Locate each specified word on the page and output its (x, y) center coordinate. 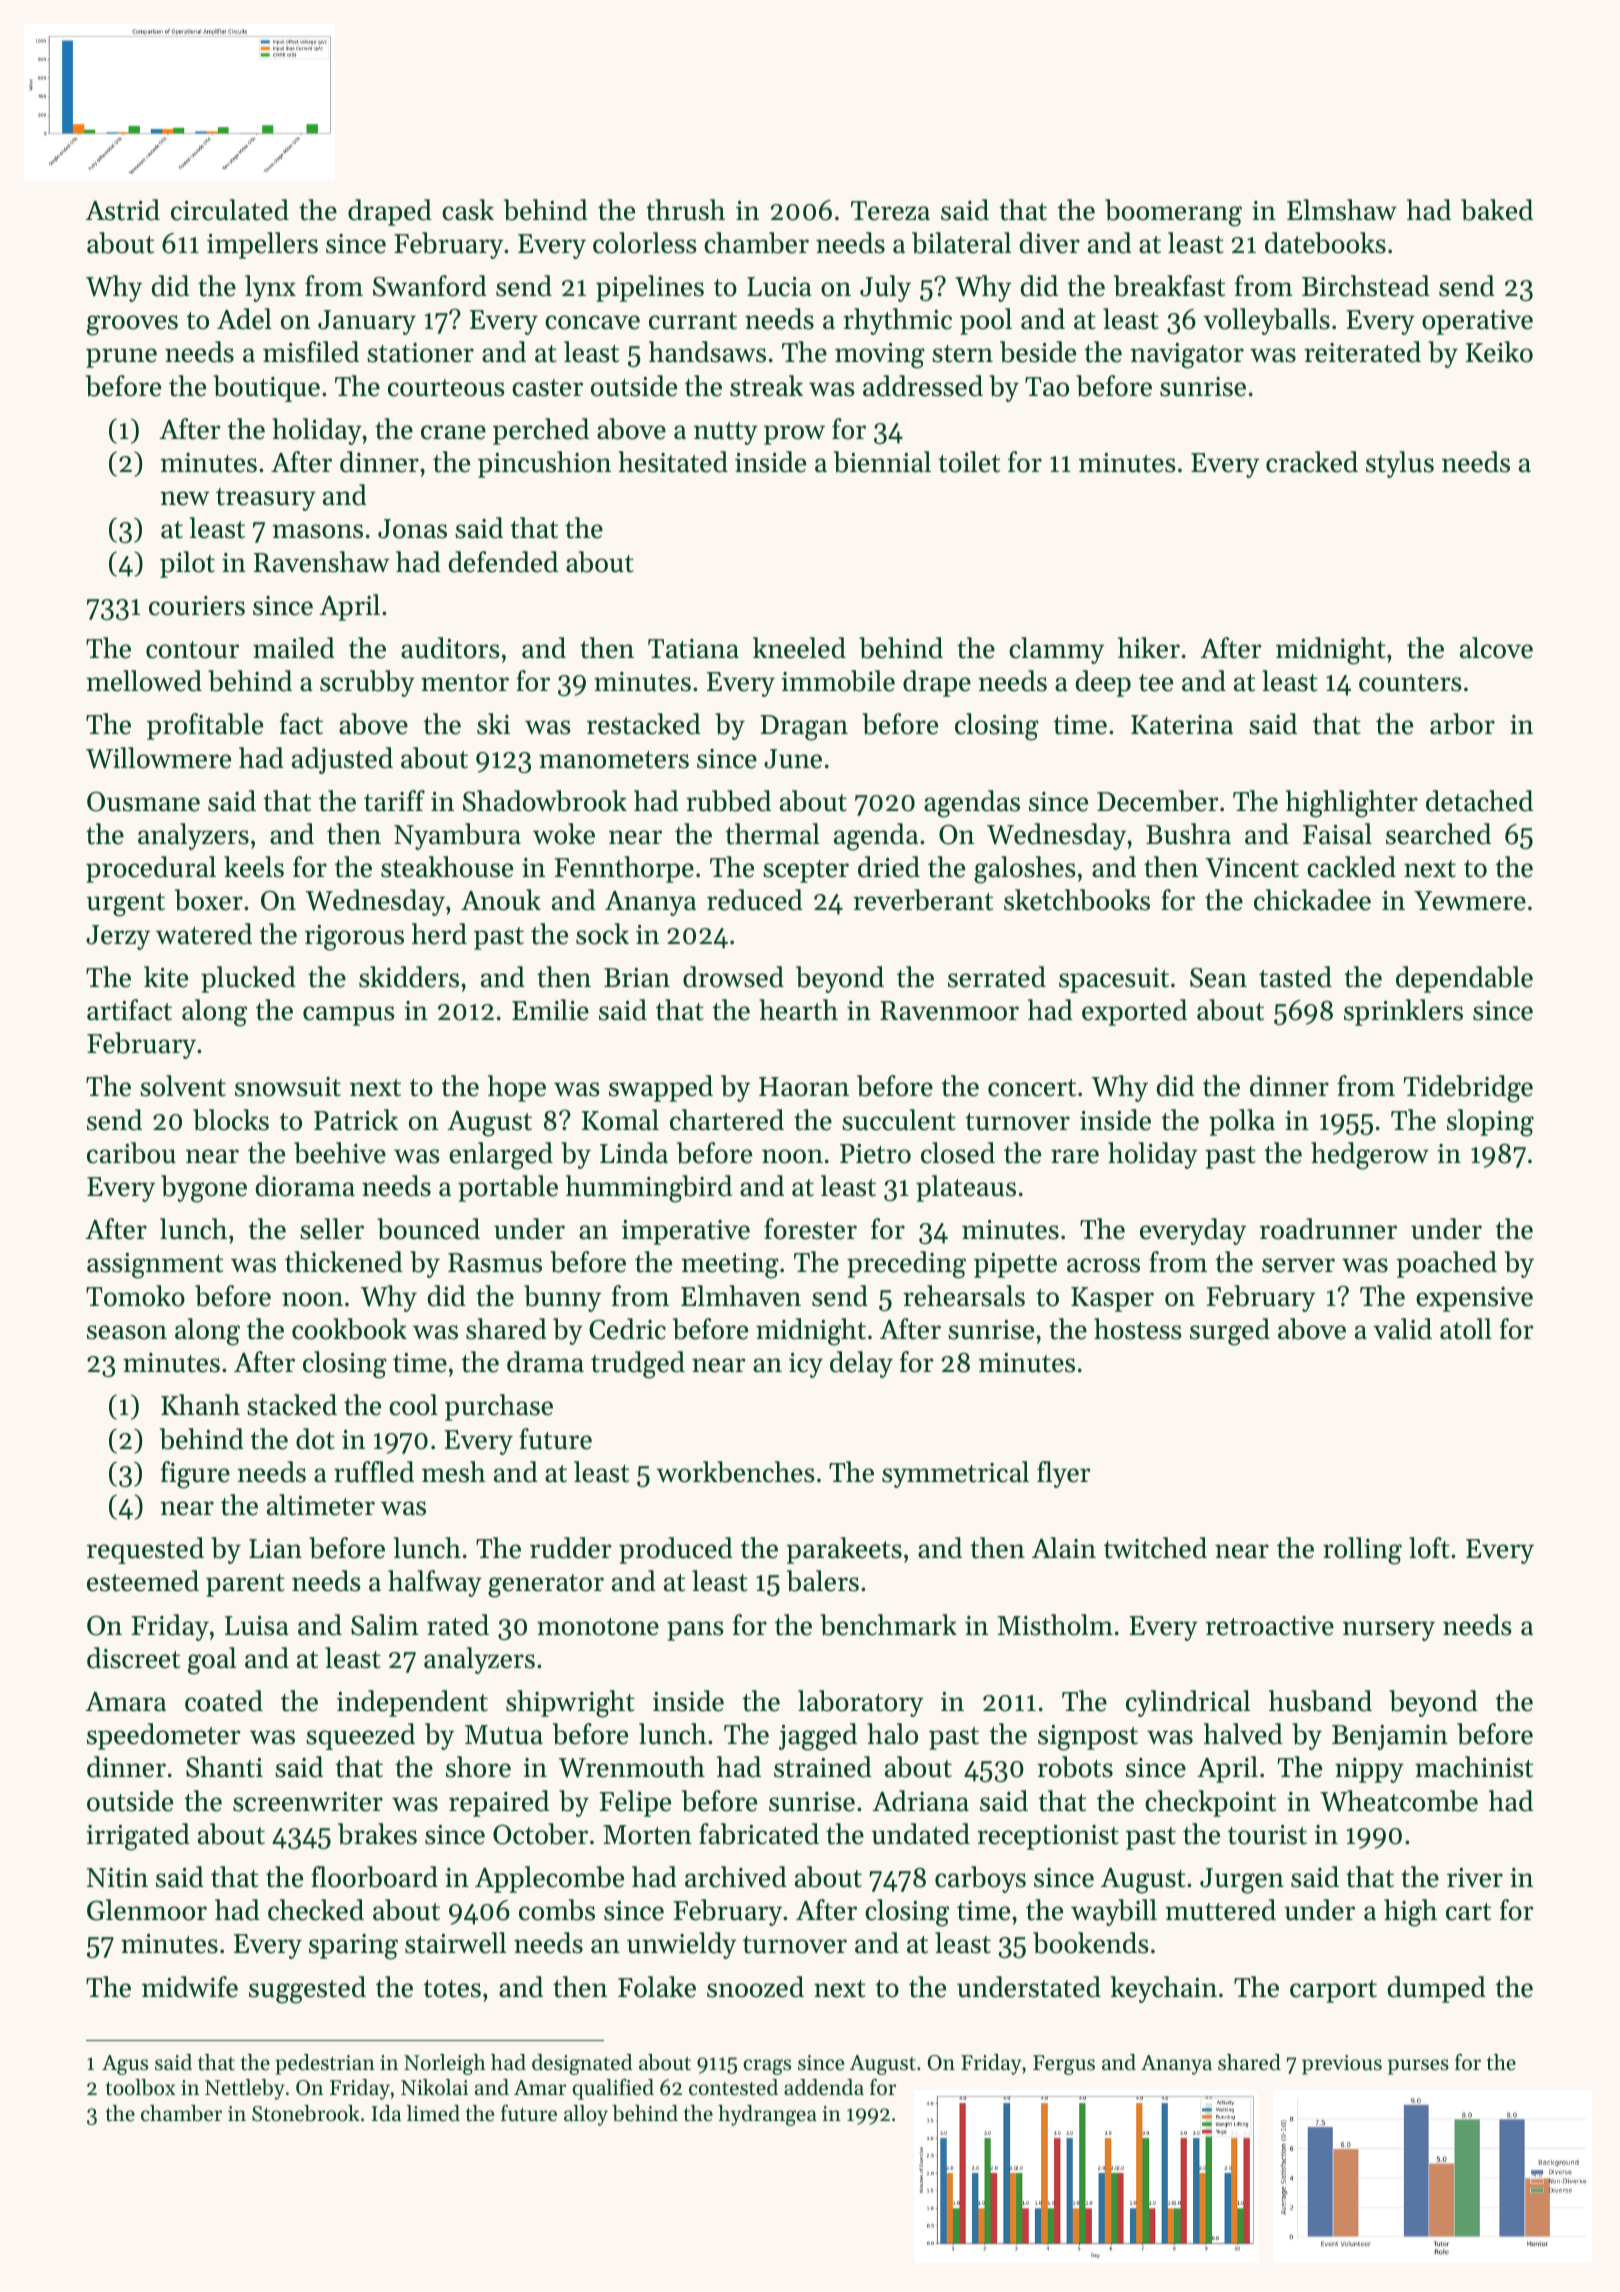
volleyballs (1266, 321)
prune (121, 358)
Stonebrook (306, 2113)
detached (1479, 801)
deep (1103, 683)
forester (810, 1229)
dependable (1464, 979)
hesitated (673, 462)
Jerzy (118, 937)
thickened (344, 1262)
